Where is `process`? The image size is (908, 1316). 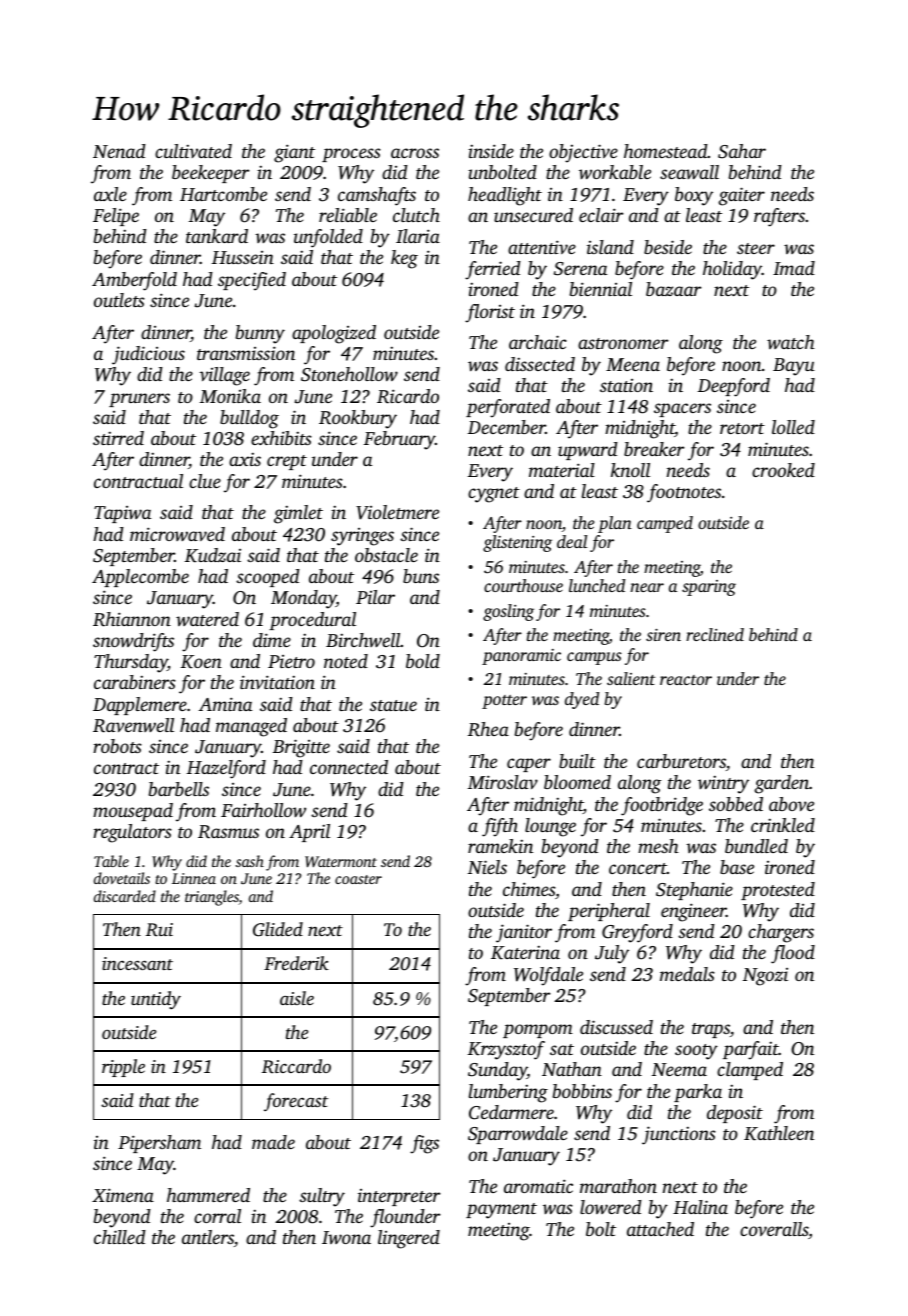 process is located at coordinates (351, 155).
